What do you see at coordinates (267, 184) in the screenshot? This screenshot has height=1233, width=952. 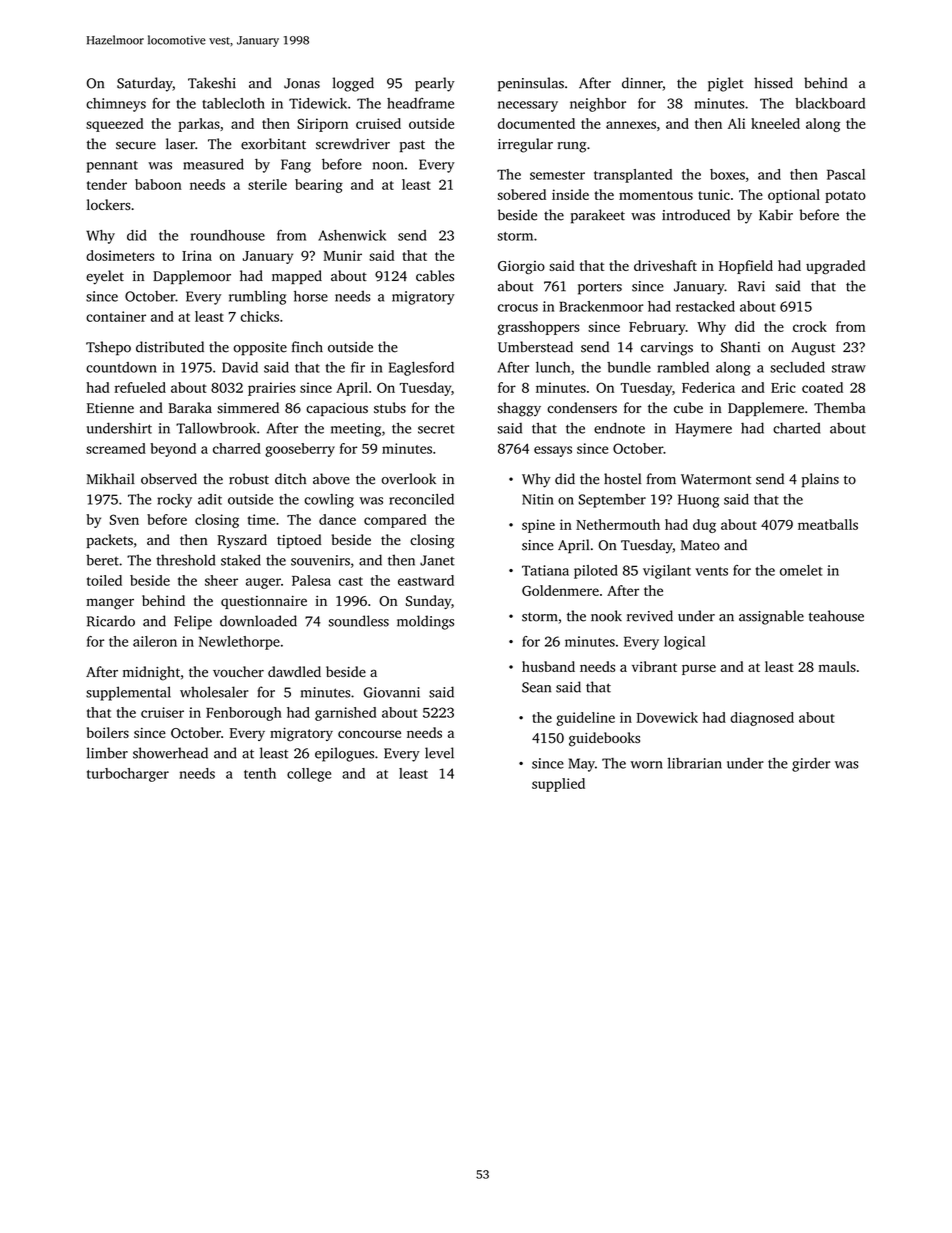 I see `sterile` at bounding box center [267, 184].
